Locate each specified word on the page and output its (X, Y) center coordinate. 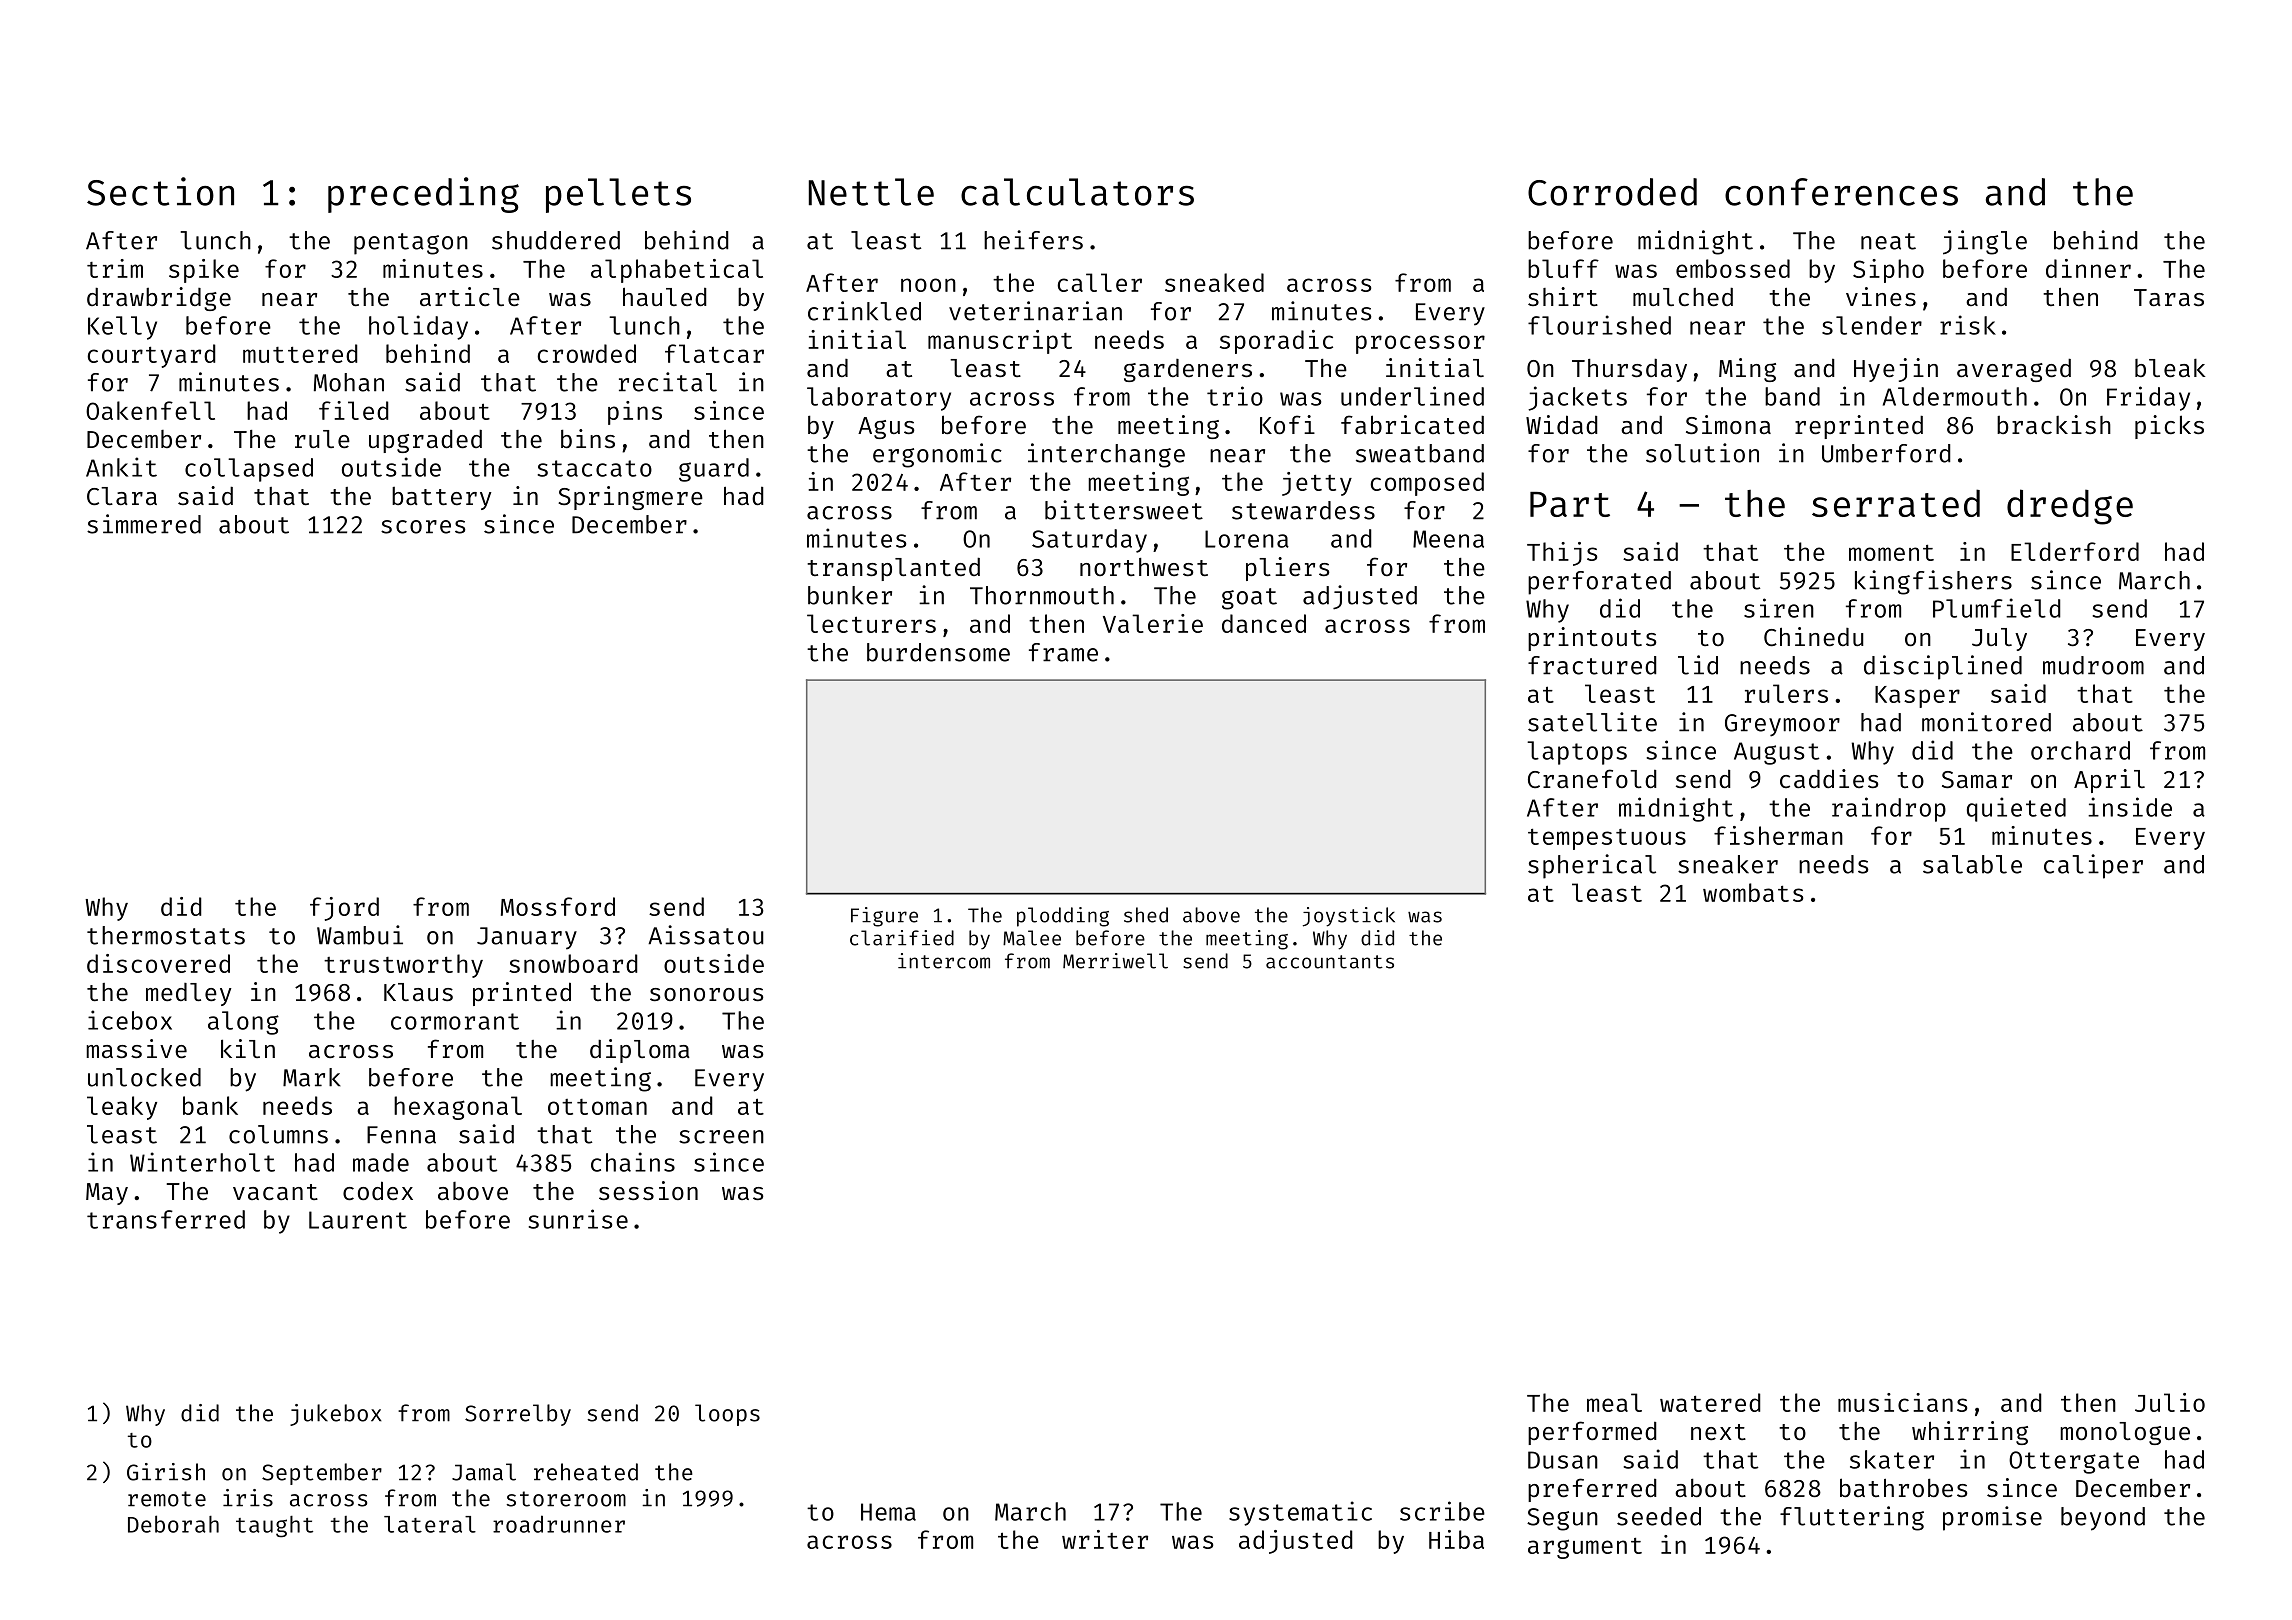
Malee (1032, 938)
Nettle (871, 192)
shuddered (556, 240)
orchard (2080, 750)
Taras (2169, 297)
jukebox (336, 1415)
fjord (344, 909)
